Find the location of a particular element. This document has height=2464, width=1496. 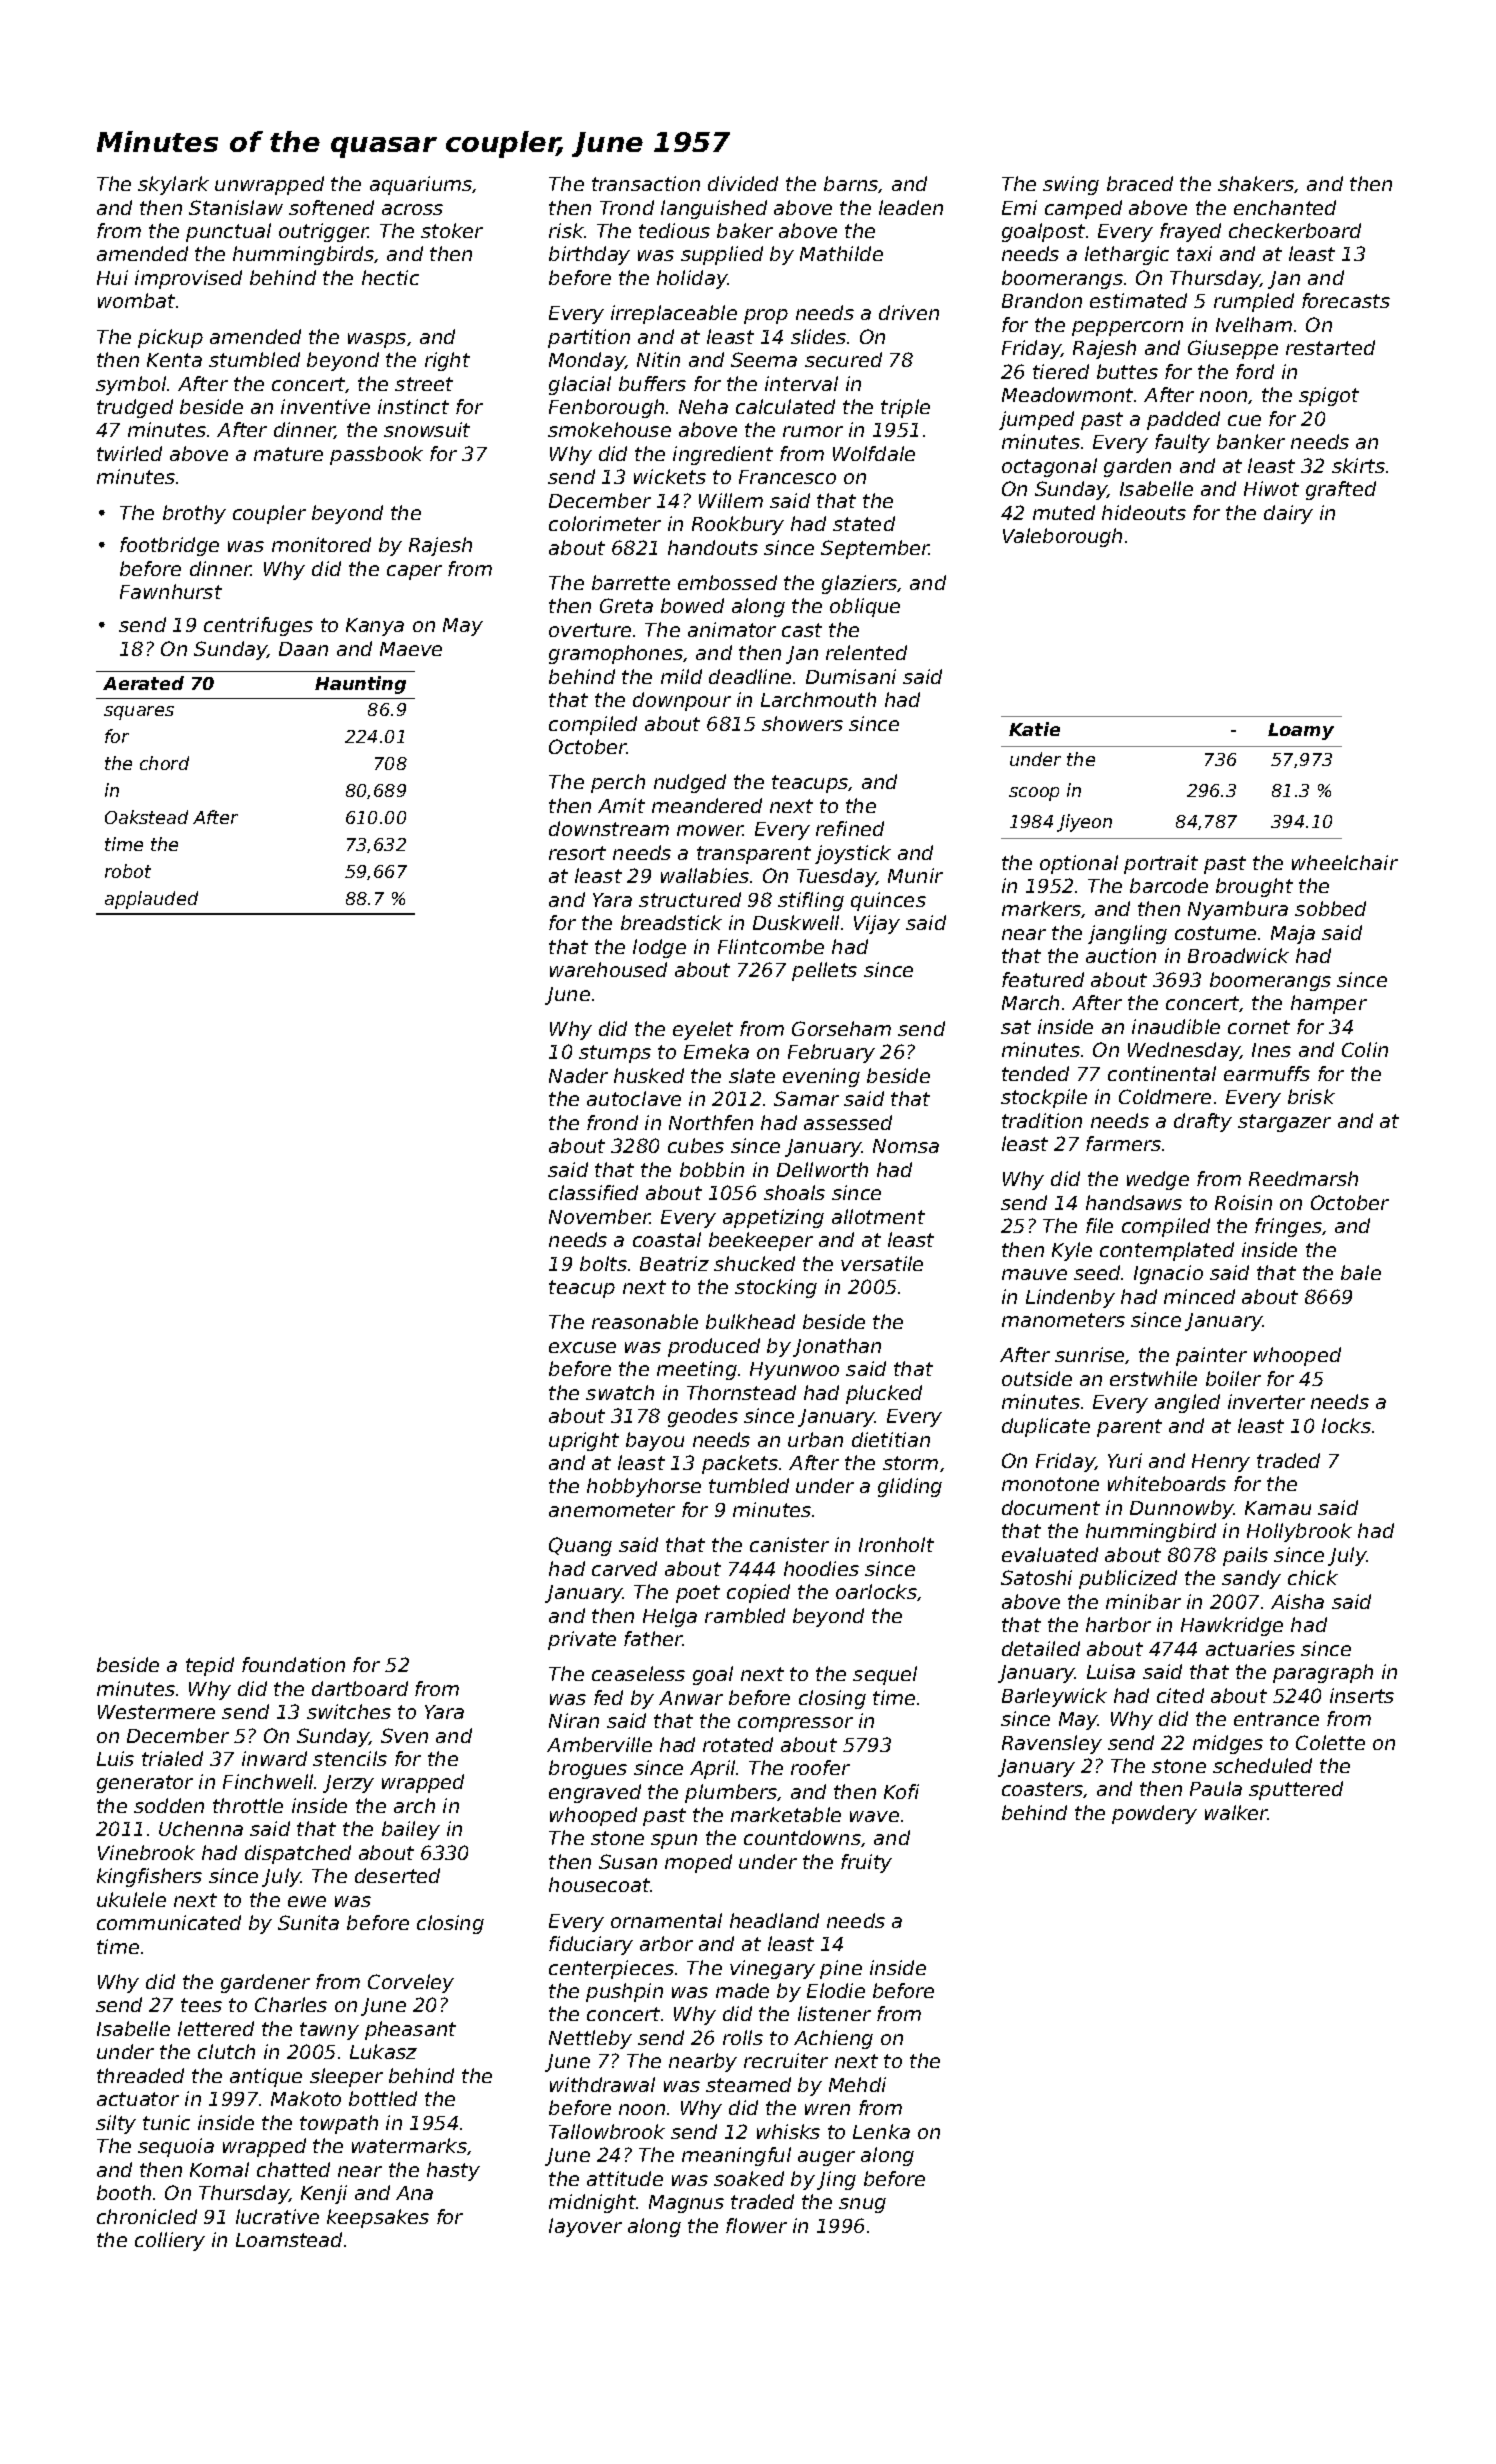

towpath is located at coordinates (339, 2124).
